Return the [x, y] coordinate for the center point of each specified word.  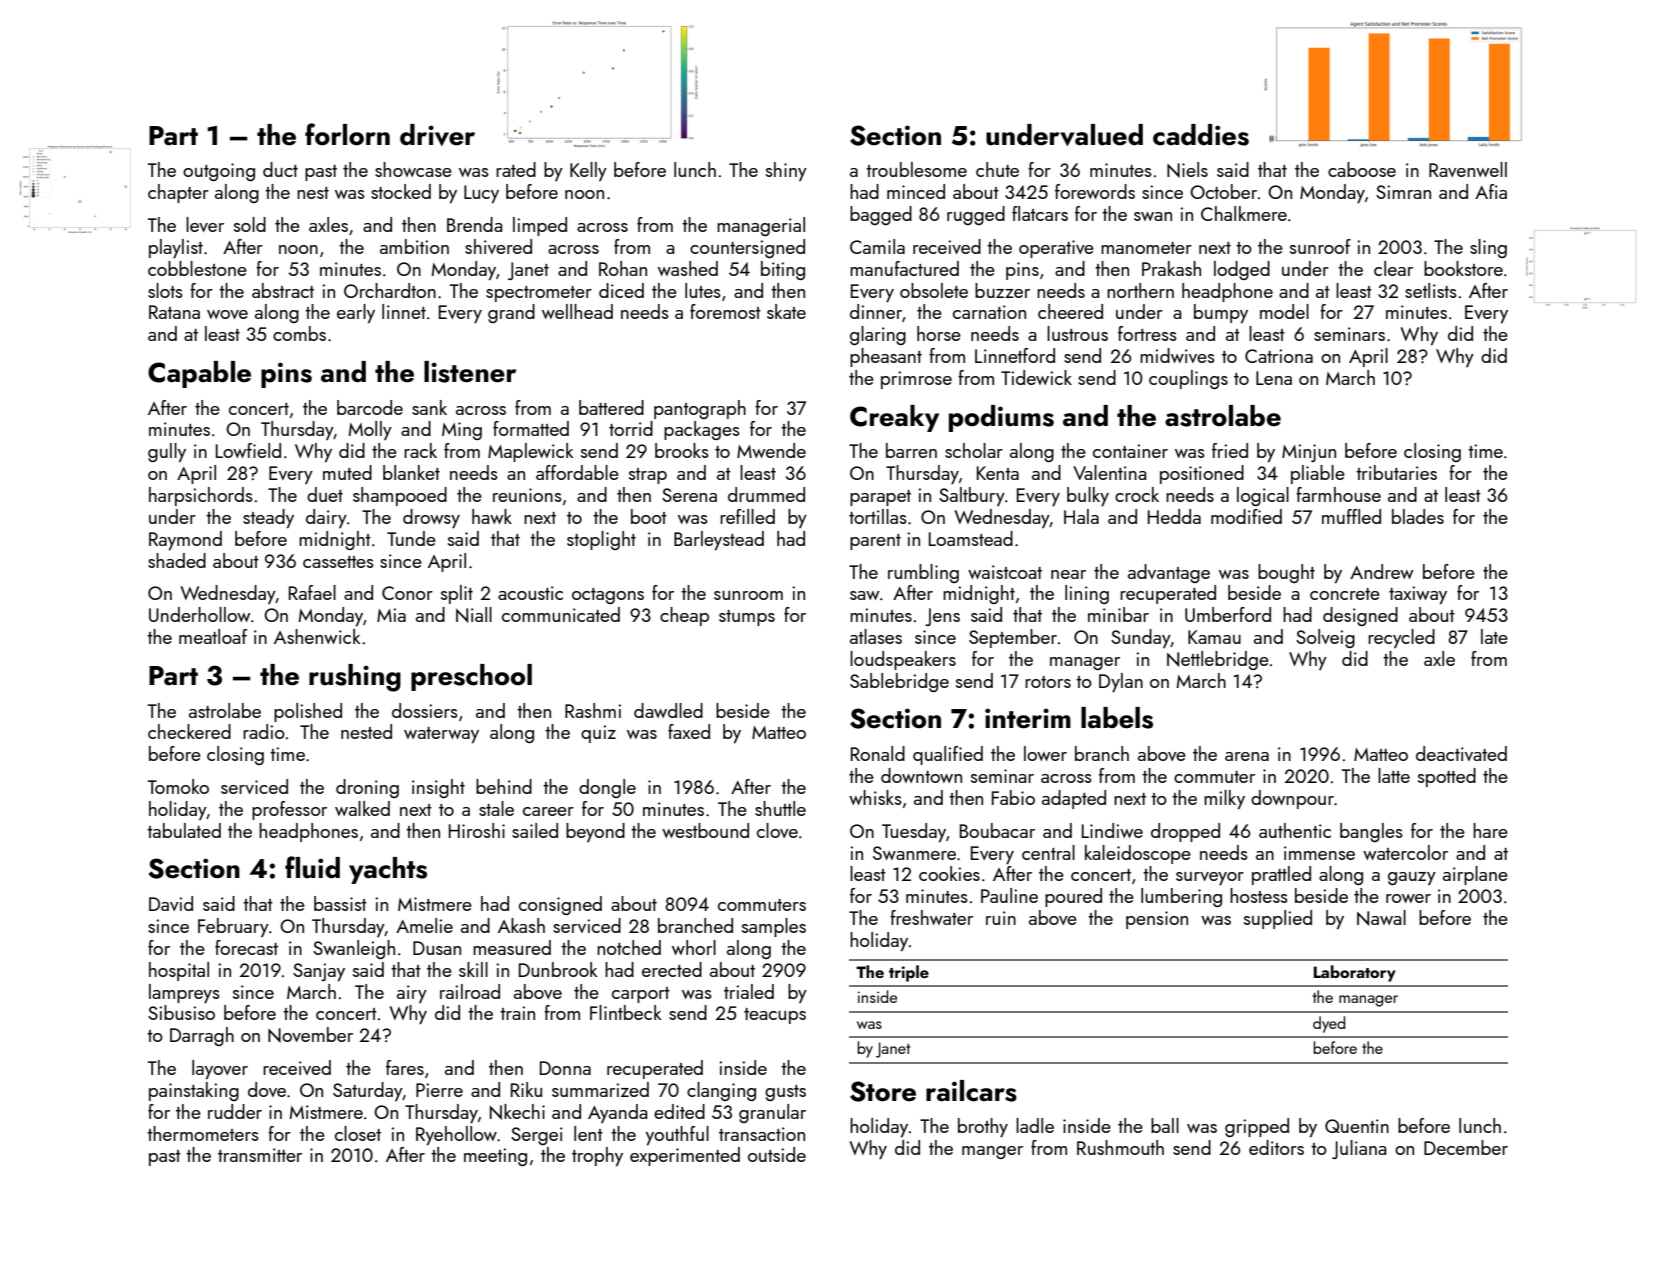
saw [865, 595]
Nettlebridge [1218, 660]
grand [511, 313]
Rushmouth [1120, 1147]
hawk [492, 516]
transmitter [260, 1155]
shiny [786, 171]
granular [772, 1113]
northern [1140, 290]
